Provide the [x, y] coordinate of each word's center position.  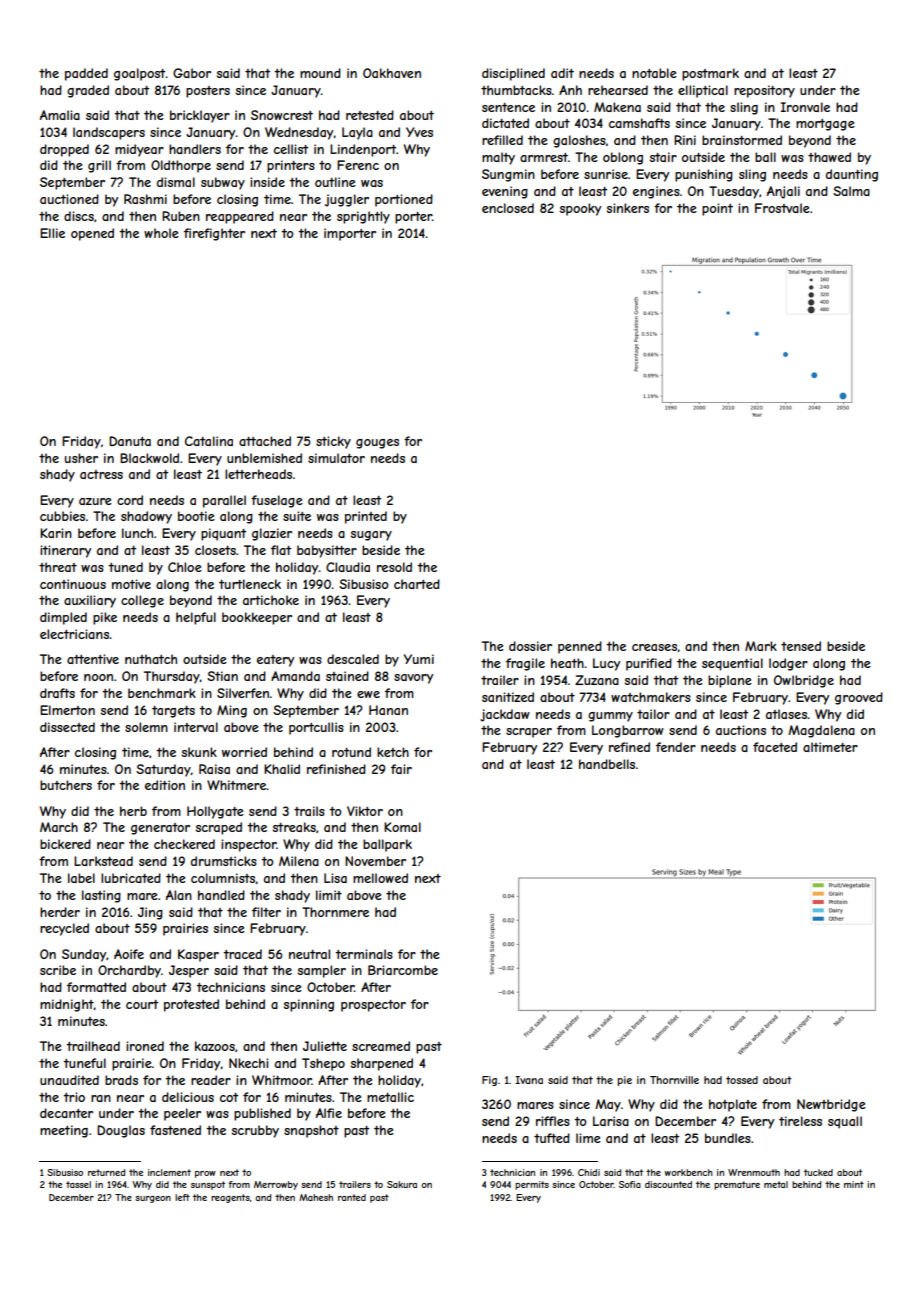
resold [394, 567]
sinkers [628, 208]
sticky [333, 442]
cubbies [62, 516]
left [182, 1197]
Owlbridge [804, 681]
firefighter [214, 234]
